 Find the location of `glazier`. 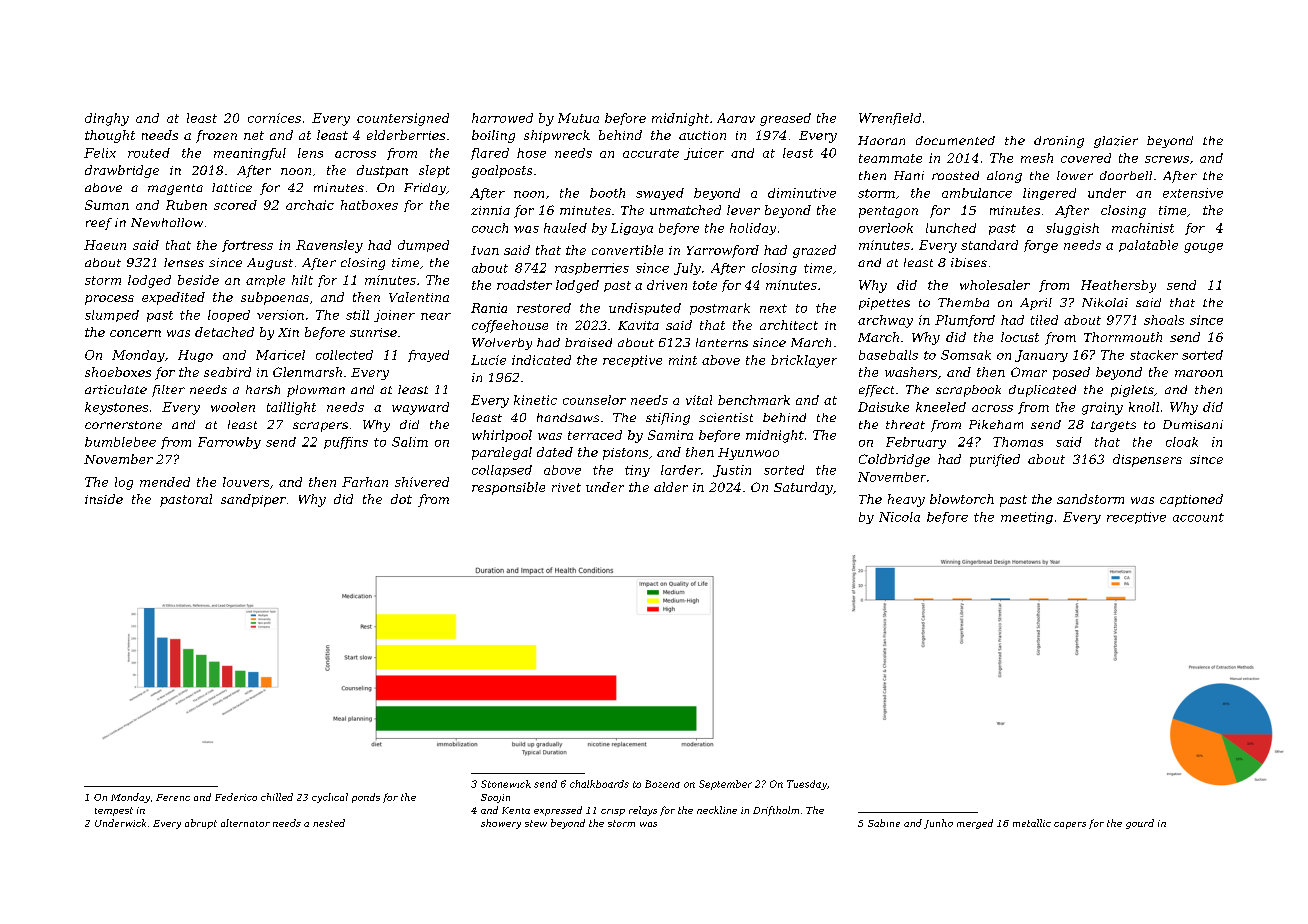

glazier is located at coordinates (1116, 142).
